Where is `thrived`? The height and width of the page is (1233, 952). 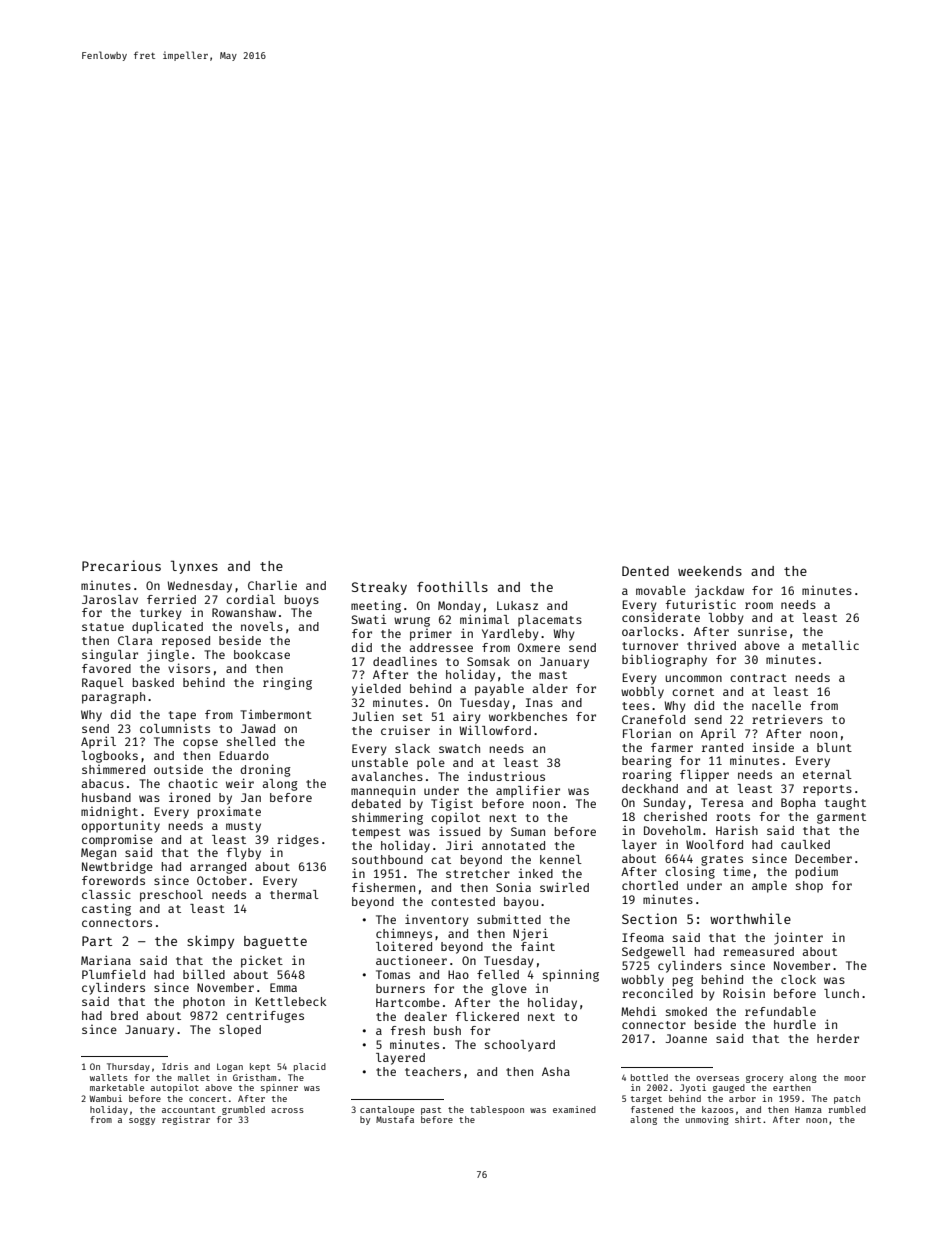
thrived is located at coordinates (711, 645).
